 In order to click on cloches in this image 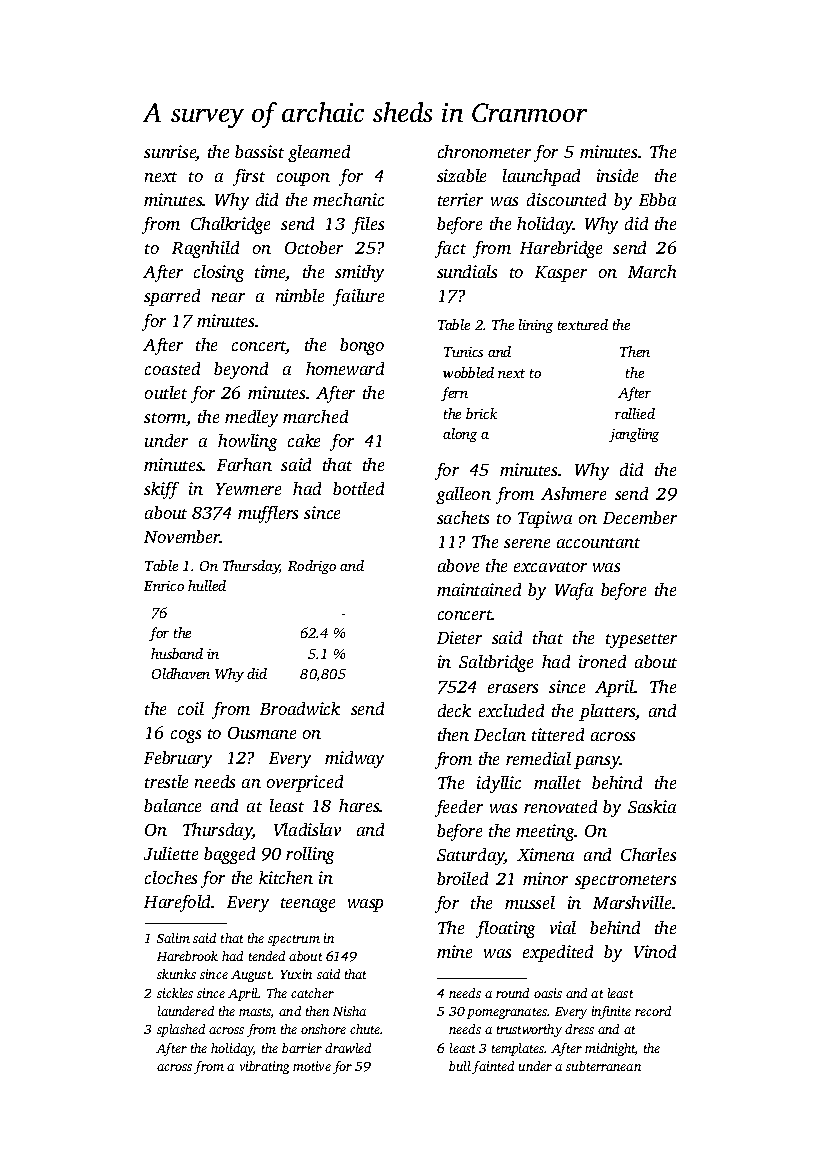, I will do `click(171, 877)`.
